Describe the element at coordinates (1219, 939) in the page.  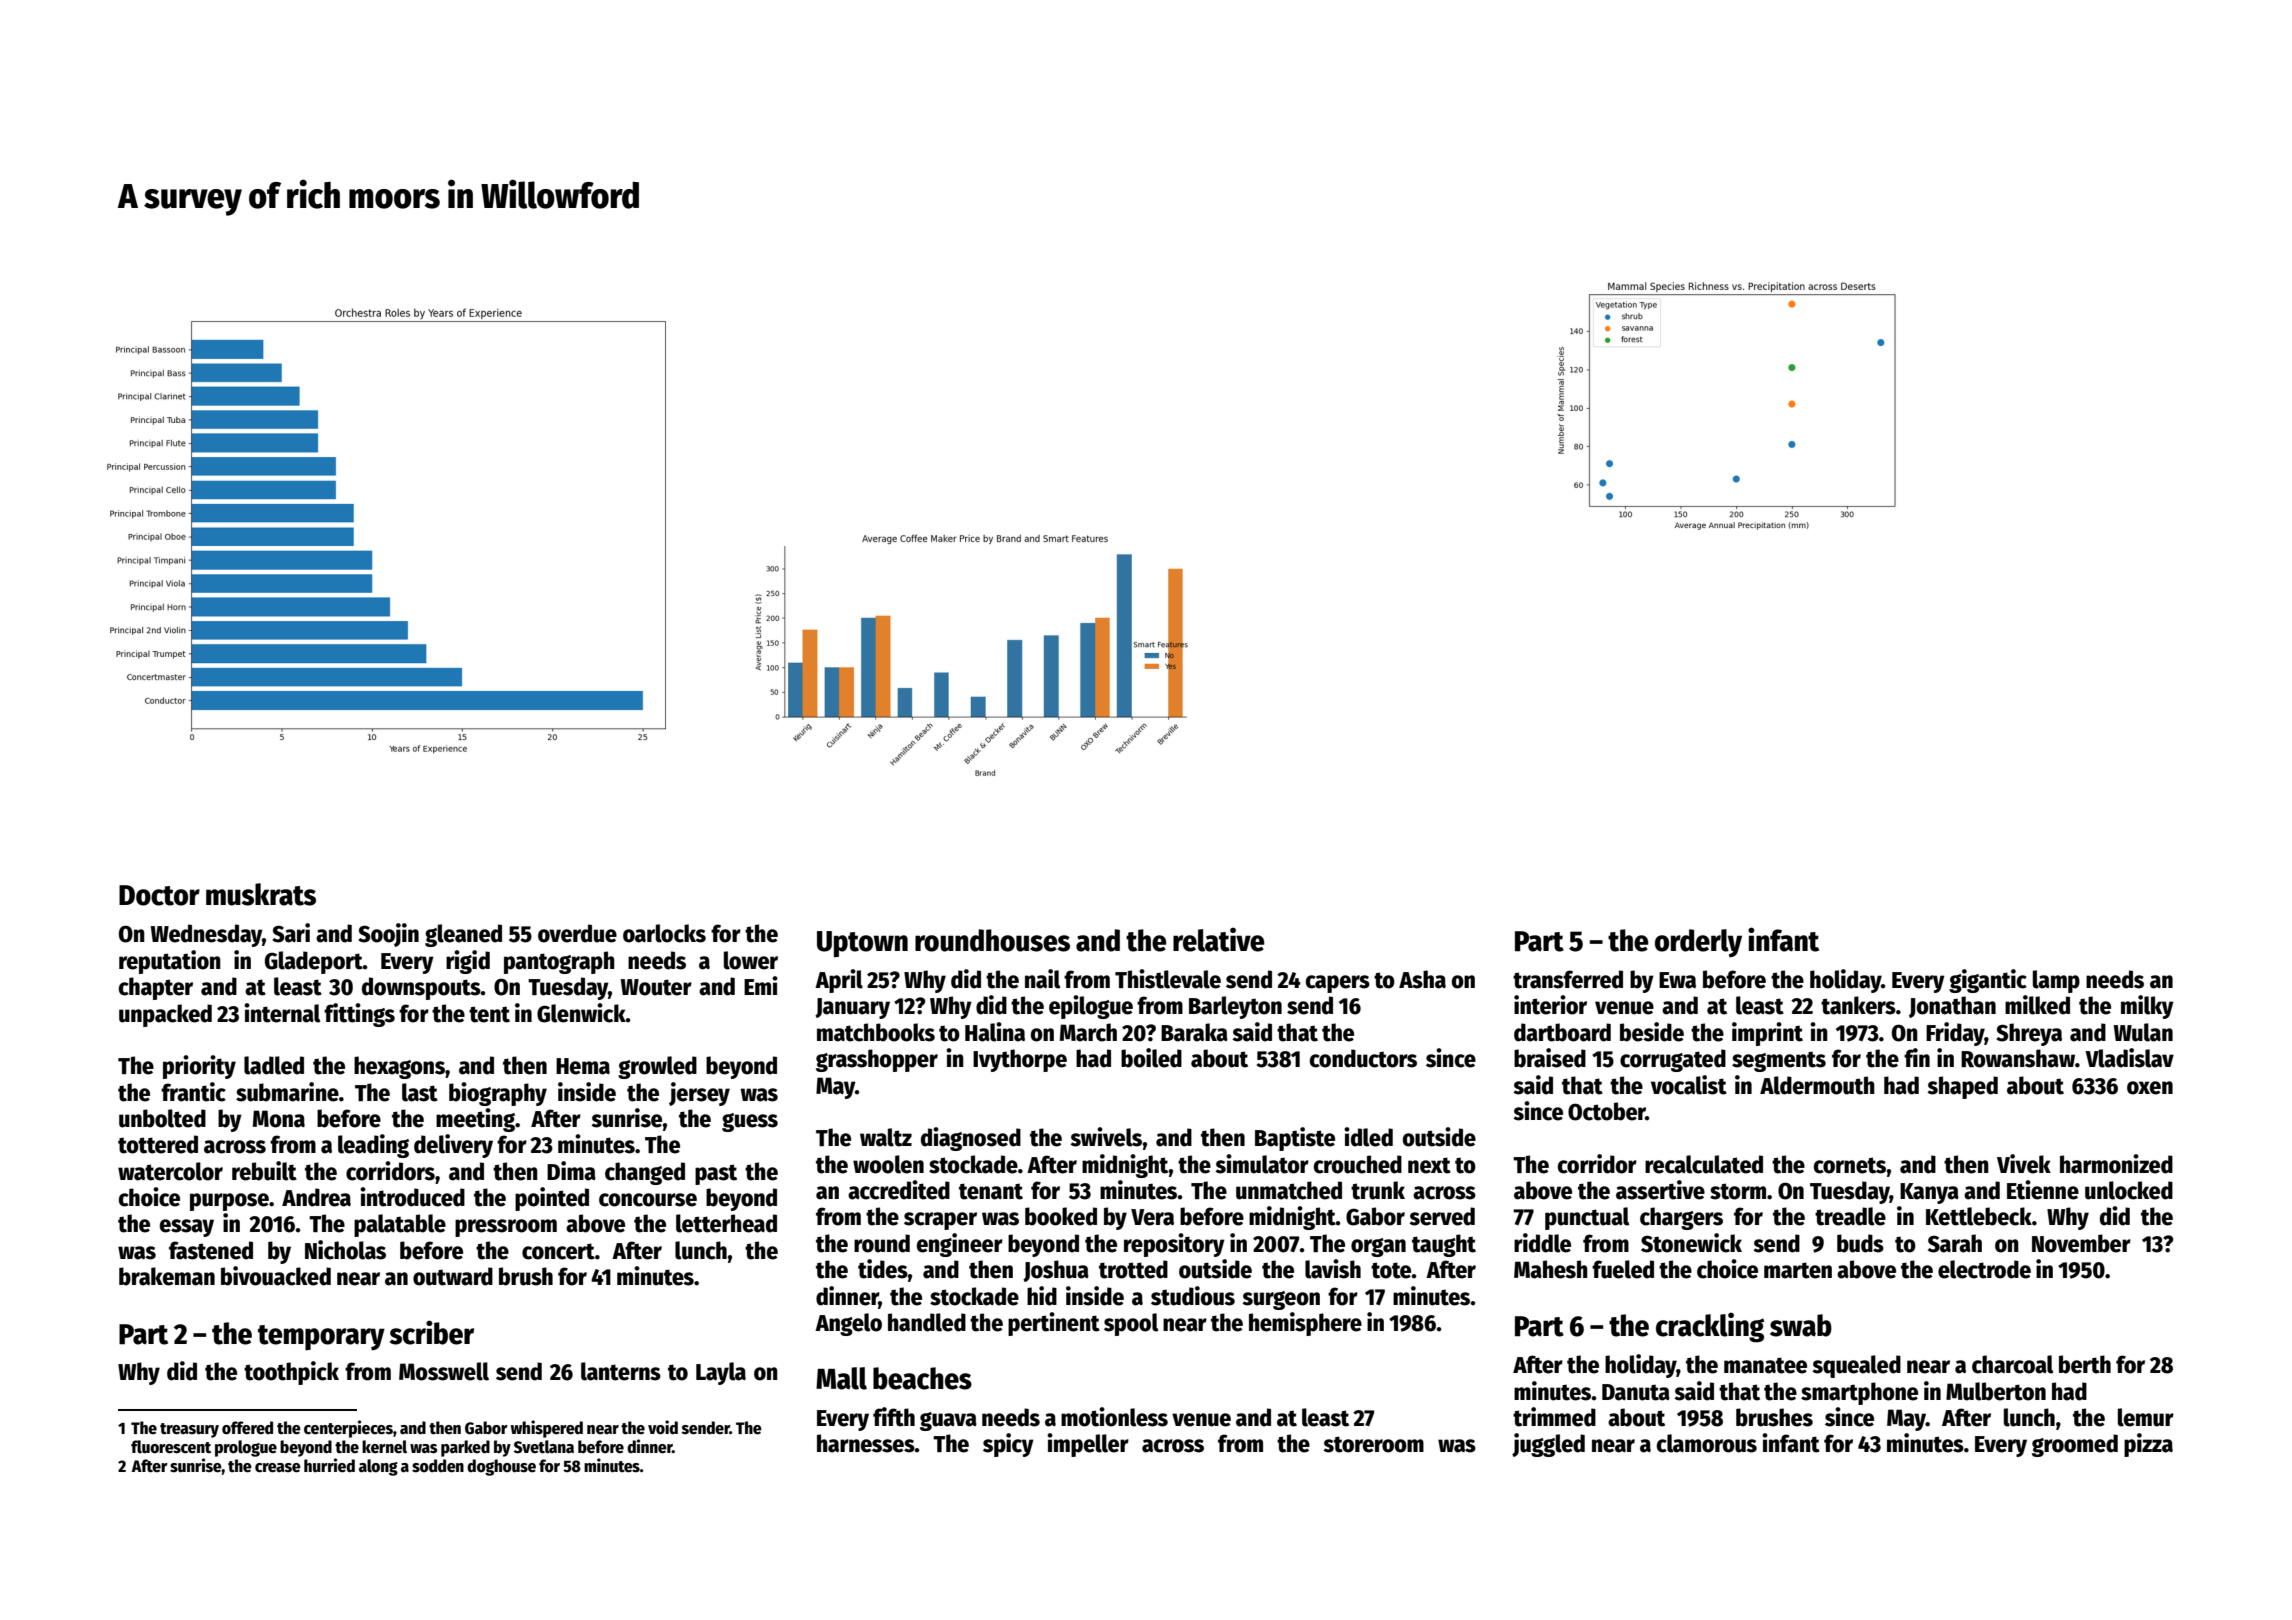
I see `relative` at that location.
